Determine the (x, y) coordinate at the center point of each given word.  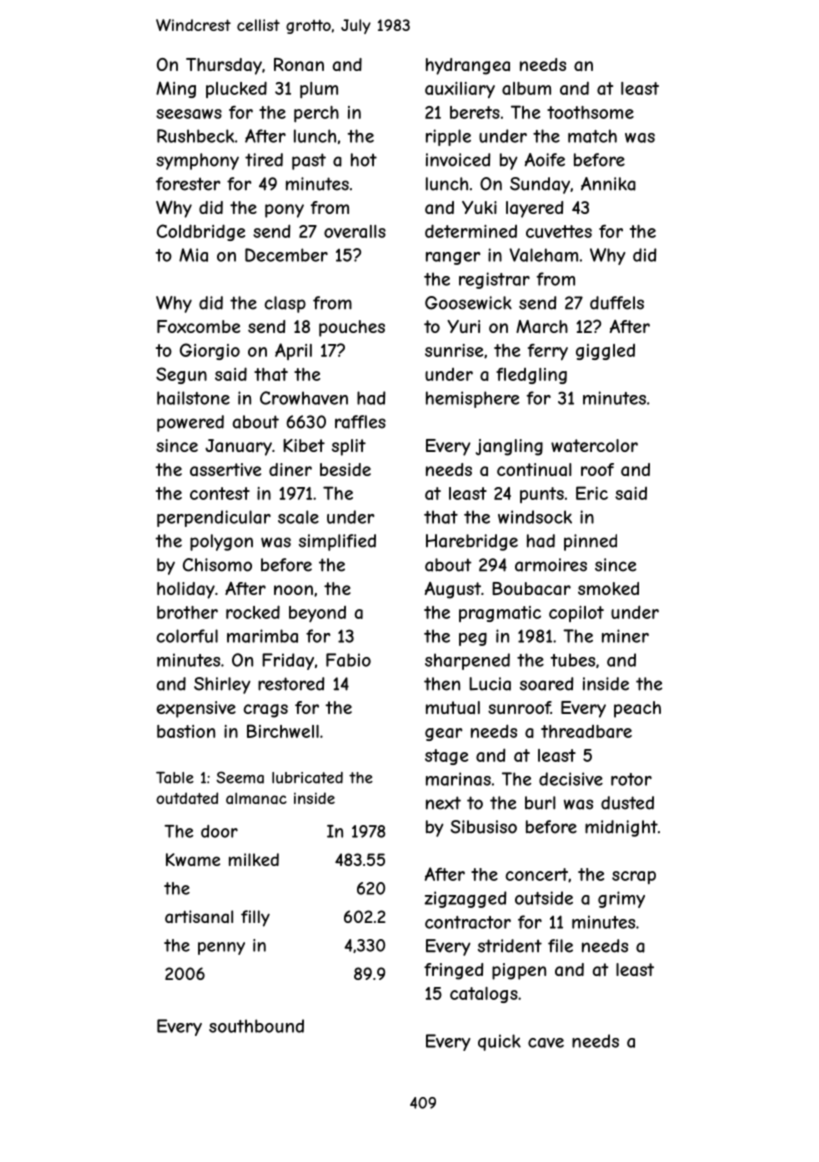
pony (284, 211)
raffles (360, 422)
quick (499, 1042)
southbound (256, 1026)
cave (546, 1043)
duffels (617, 303)
